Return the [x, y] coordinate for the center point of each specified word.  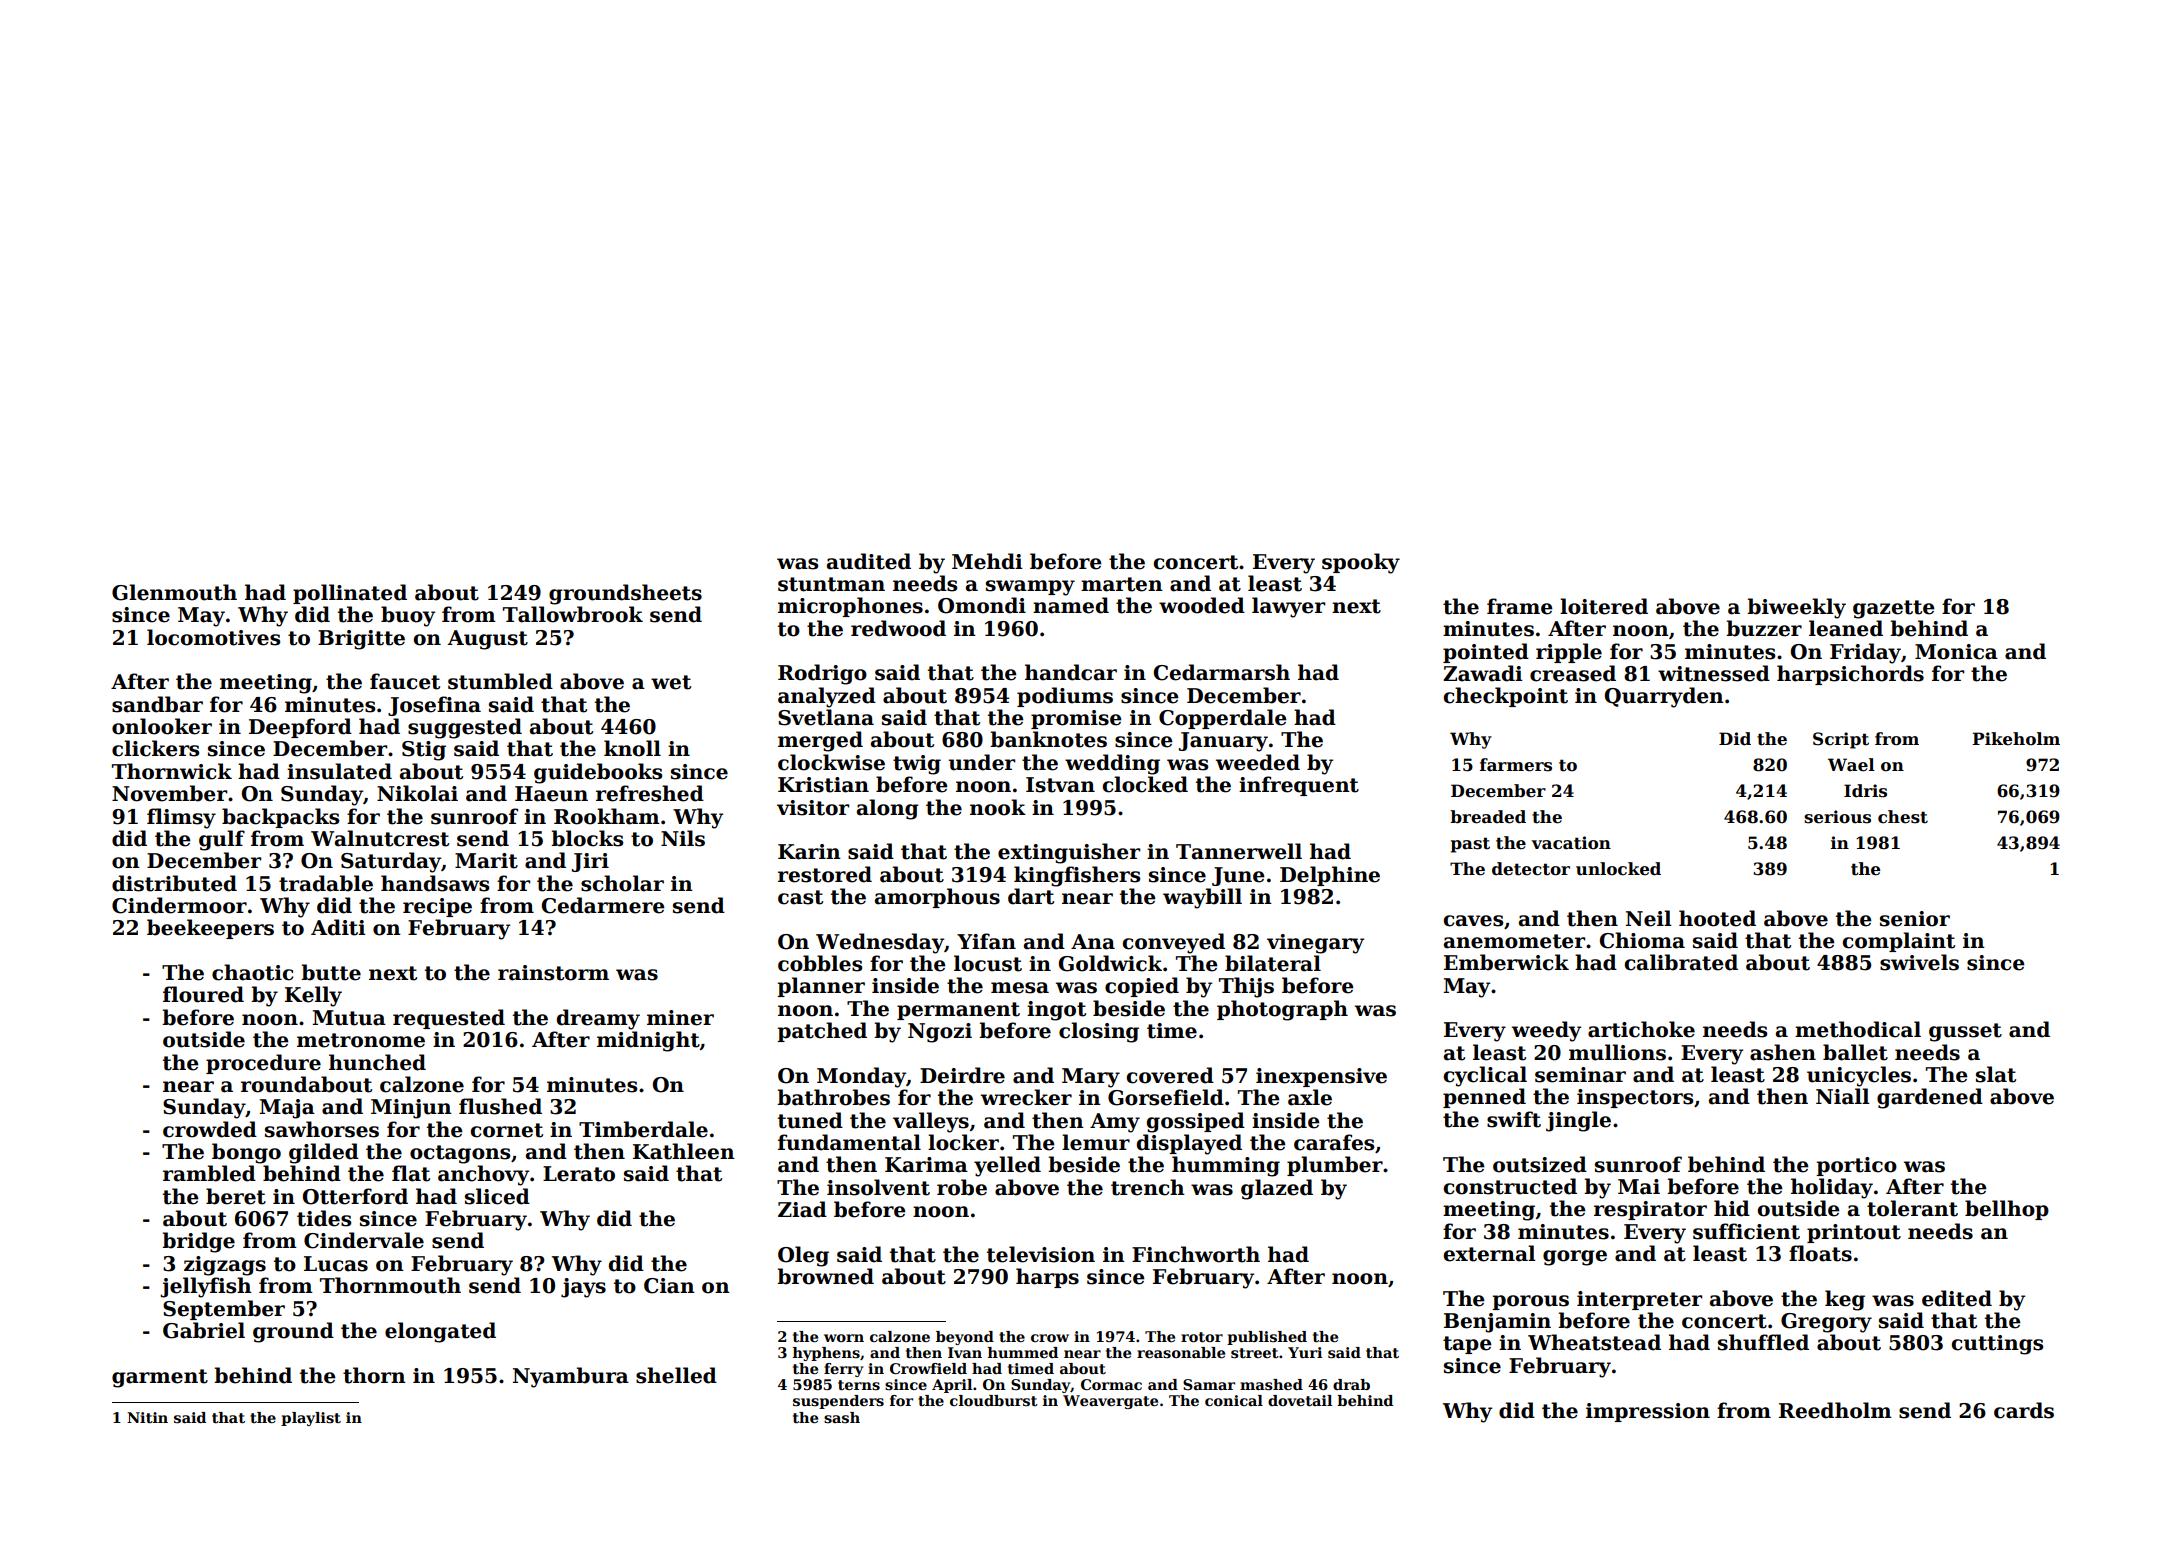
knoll [632, 748]
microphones [850, 607]
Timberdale [643, 1129]
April [952, 1386]
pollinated [350, 594]
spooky [1361, 563]
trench [1148, 1187]
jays [583, 1288]
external [1489, 1253]
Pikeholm [2016, 739]
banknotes [1048, 739]
